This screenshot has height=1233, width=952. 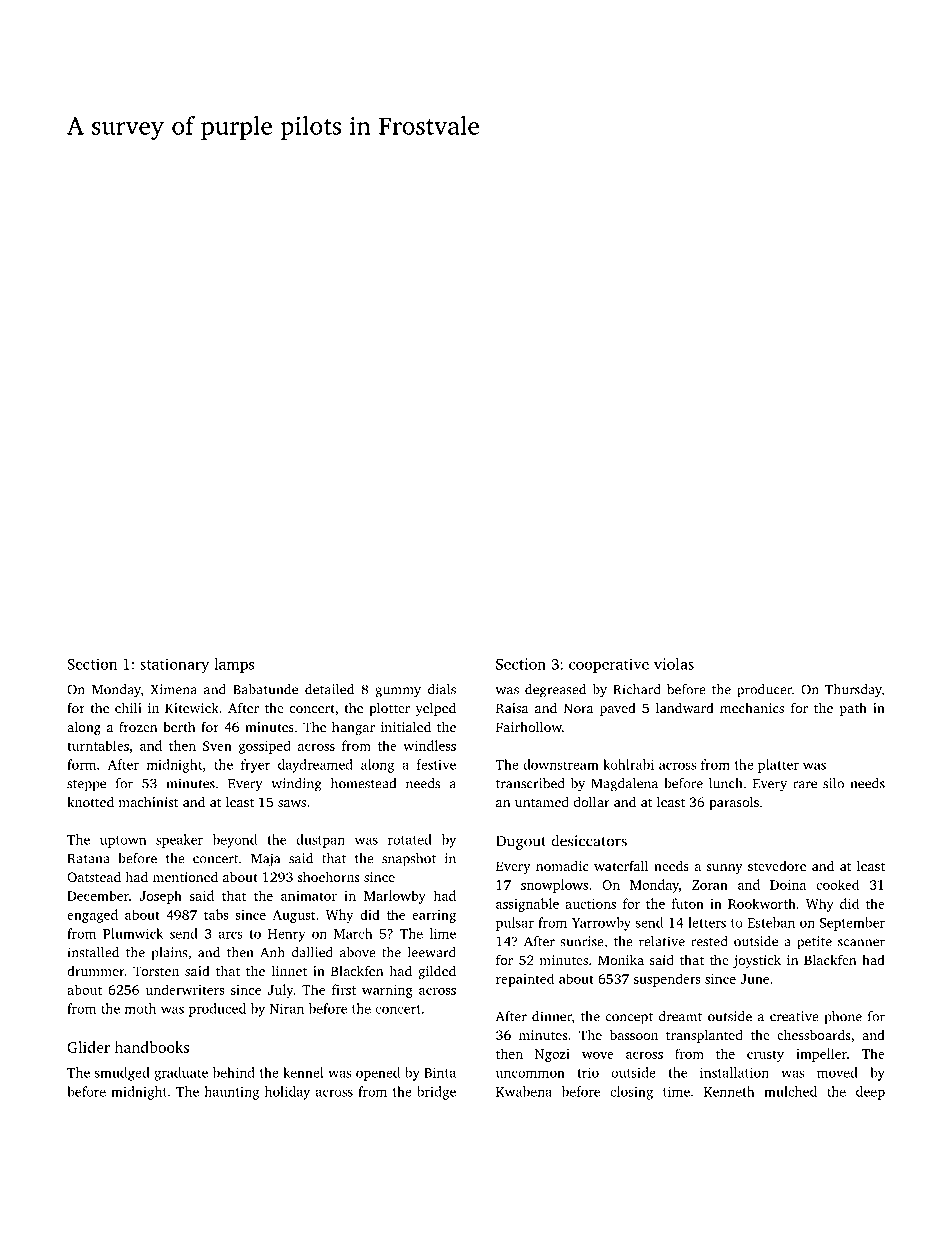 I want to click on leeward, so click(x=432, y=952).
